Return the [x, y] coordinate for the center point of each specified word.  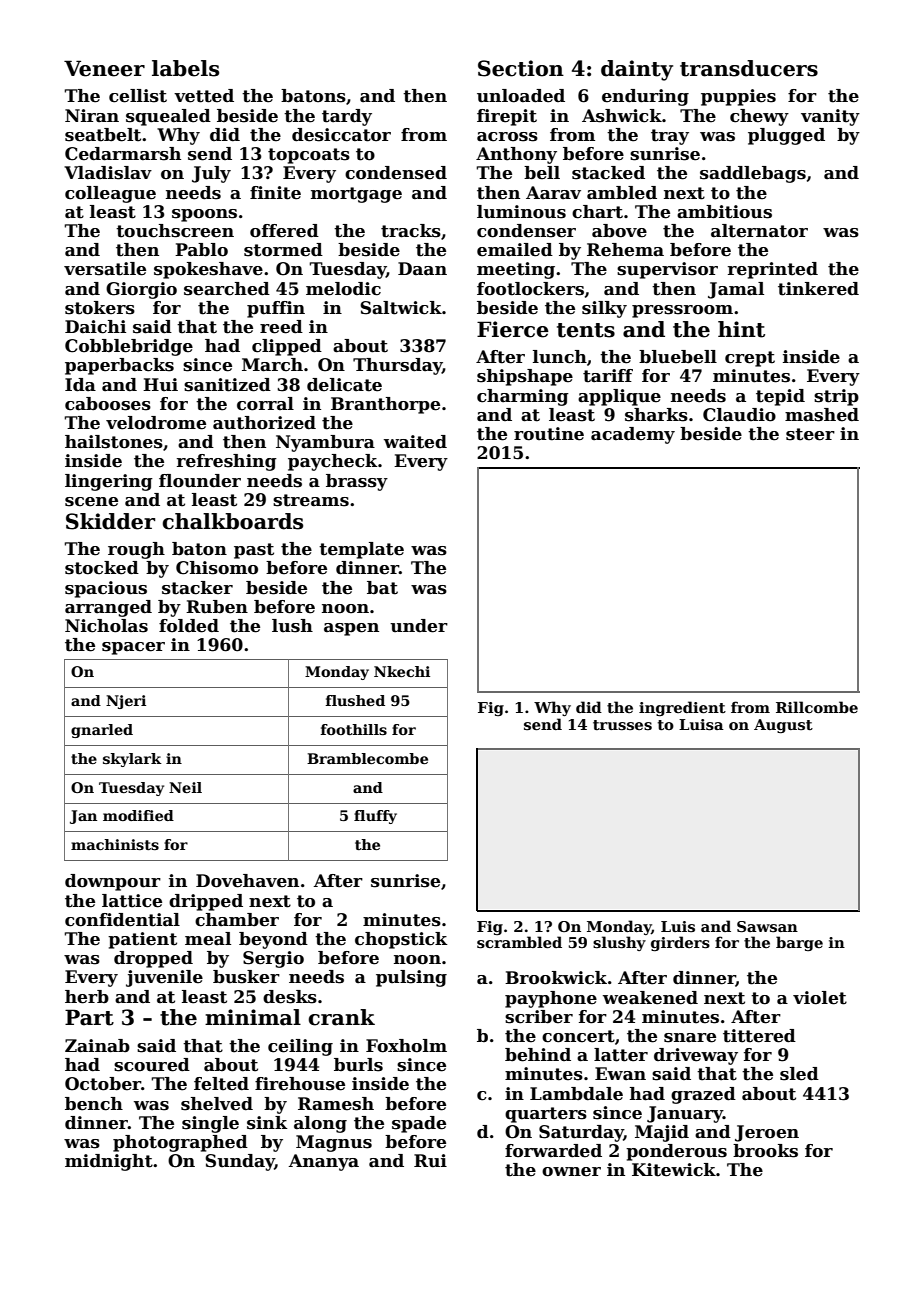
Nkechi [402, 671]
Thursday [397, 366]
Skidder [110, 521]
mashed [822, 415]
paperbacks [119, 366]
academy [633, 435]
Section [521, 68]
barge [799, 943]
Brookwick [556, 978]
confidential [122, 920]
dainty [637, 70]
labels [185, 68]
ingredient [682, 708]
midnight [109, 1162]
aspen [351, 629]
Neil [185, 787]
